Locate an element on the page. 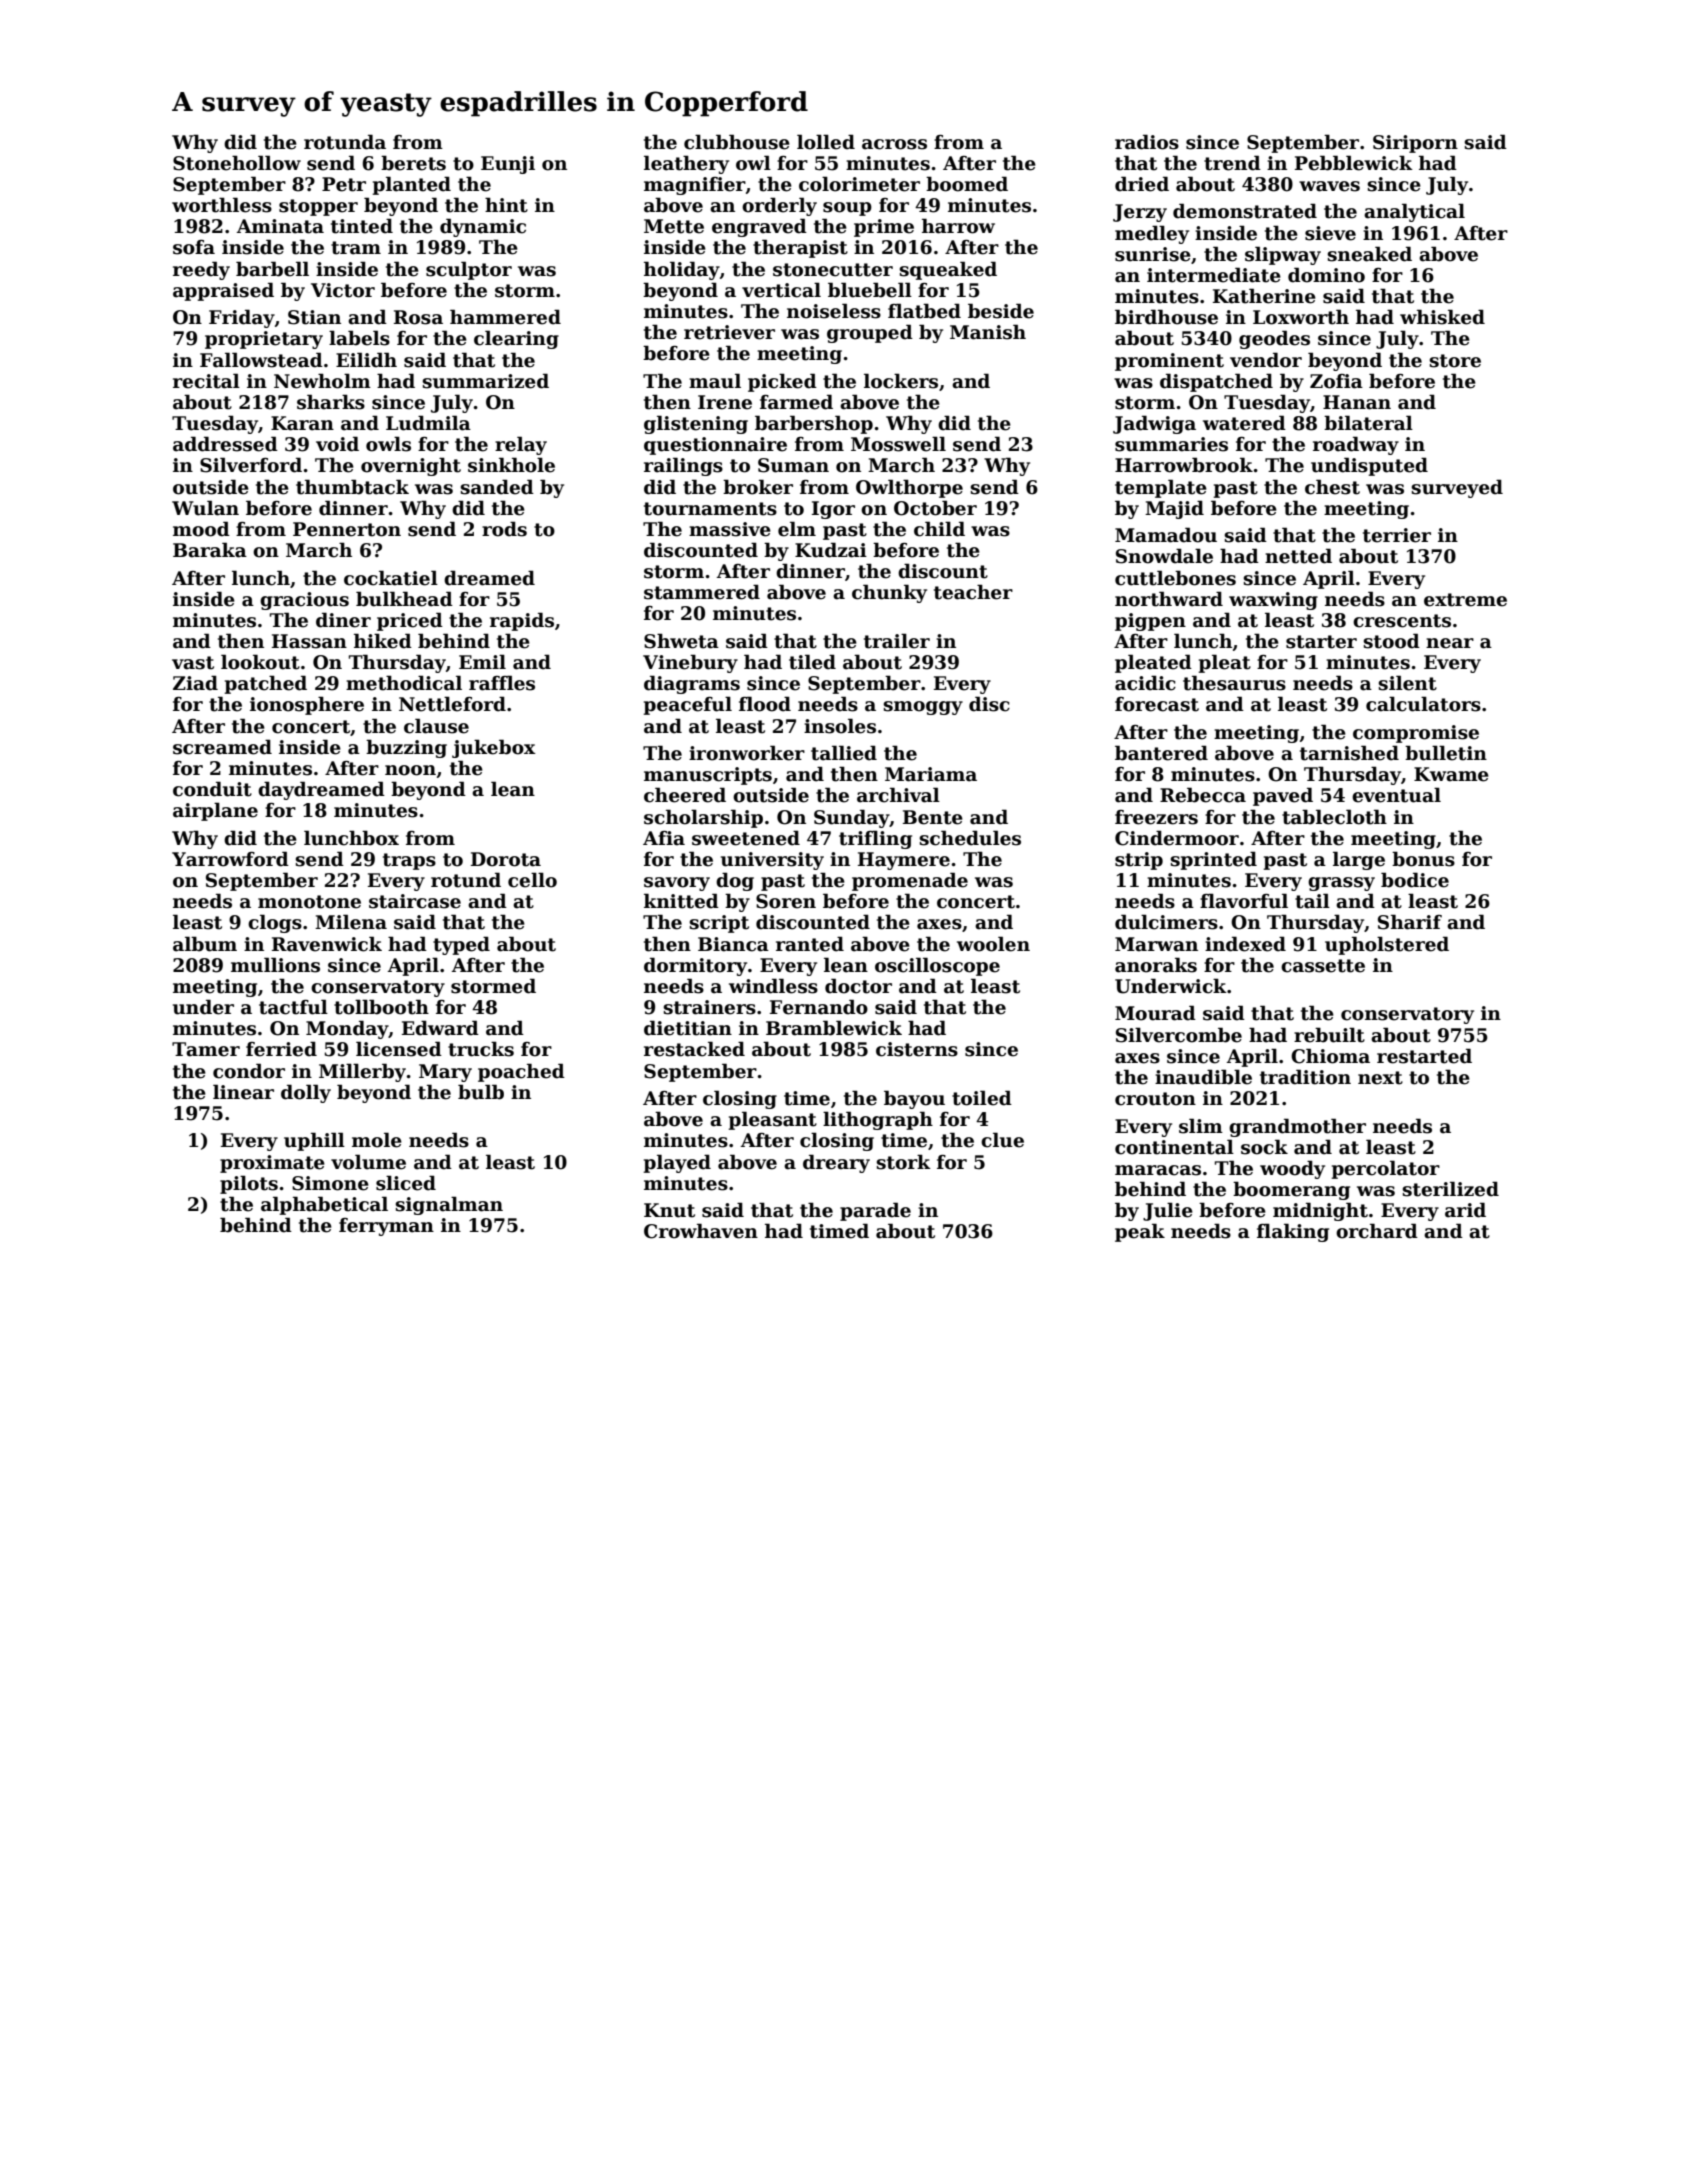  grassy is located at coordinates (1341, 884).
